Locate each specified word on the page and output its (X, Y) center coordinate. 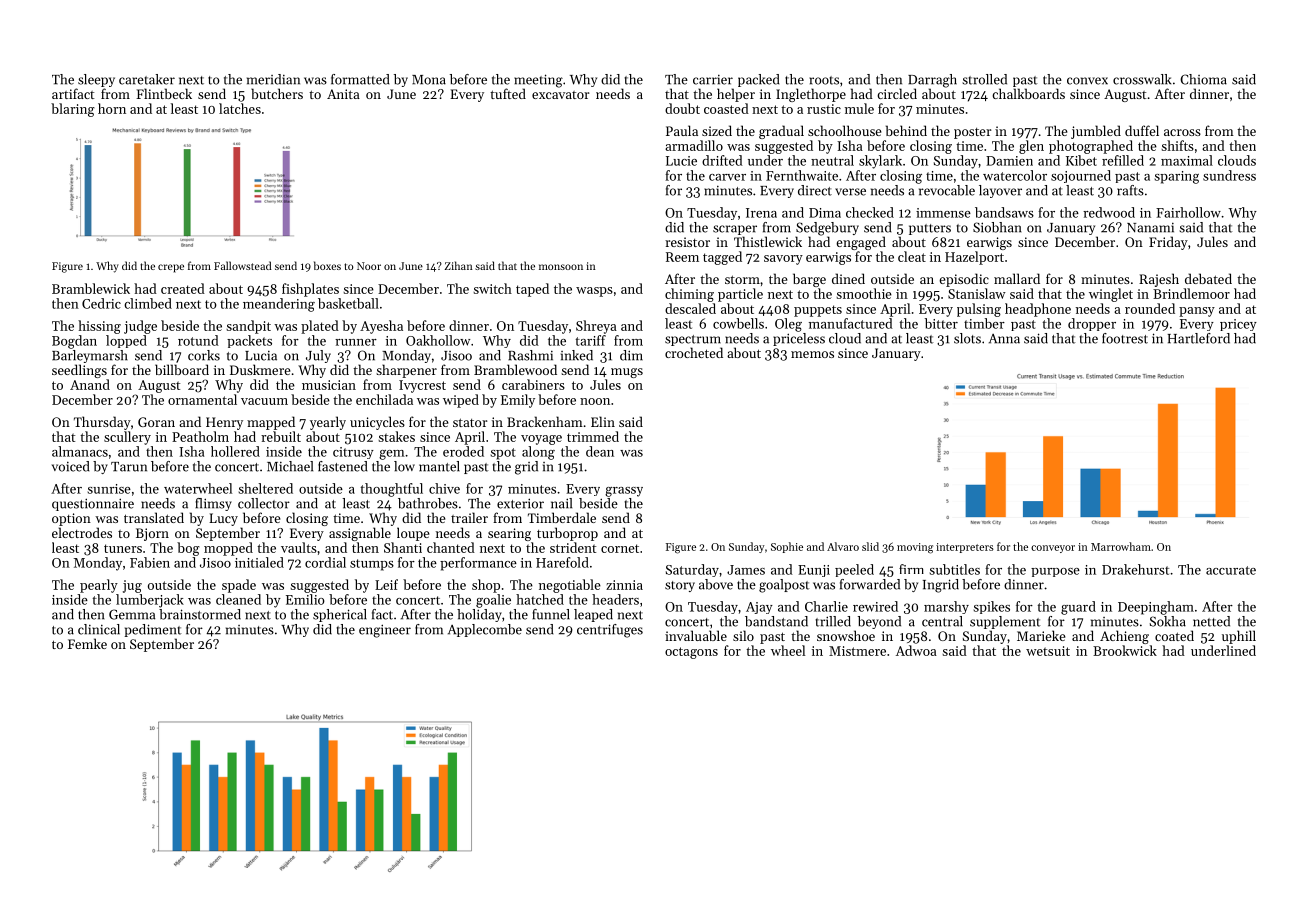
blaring (73, 110)
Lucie (681, 161)
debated (1208, 278)
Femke (87, 643)
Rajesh (1159, 280)
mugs (627, 373)
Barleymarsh (90, 356)
